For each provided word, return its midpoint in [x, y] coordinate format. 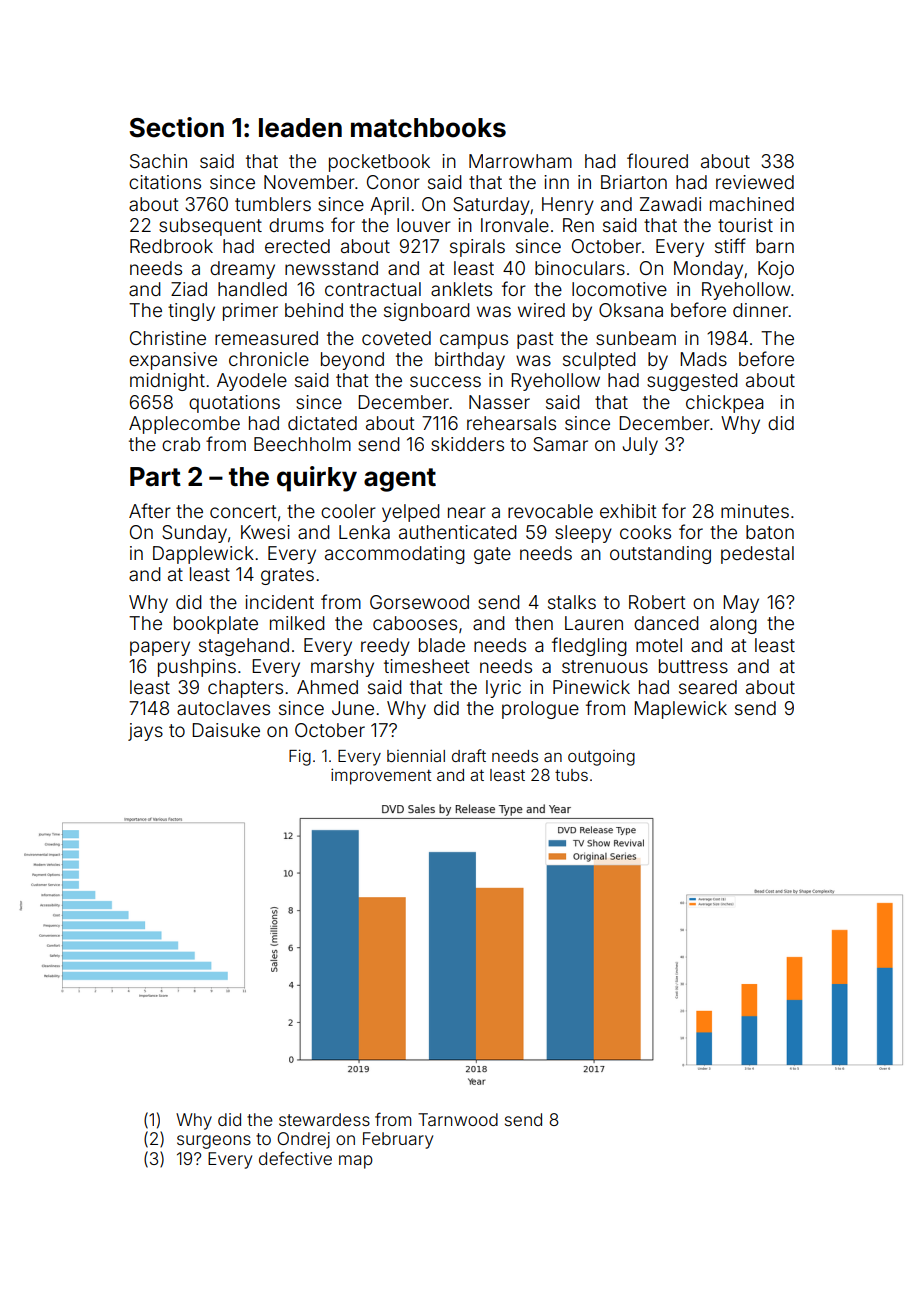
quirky [317, 479]
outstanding [660, 555]
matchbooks [428, 128]
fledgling [589, 646]
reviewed [755, 182]
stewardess [324, 1119]
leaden [300, 128]
